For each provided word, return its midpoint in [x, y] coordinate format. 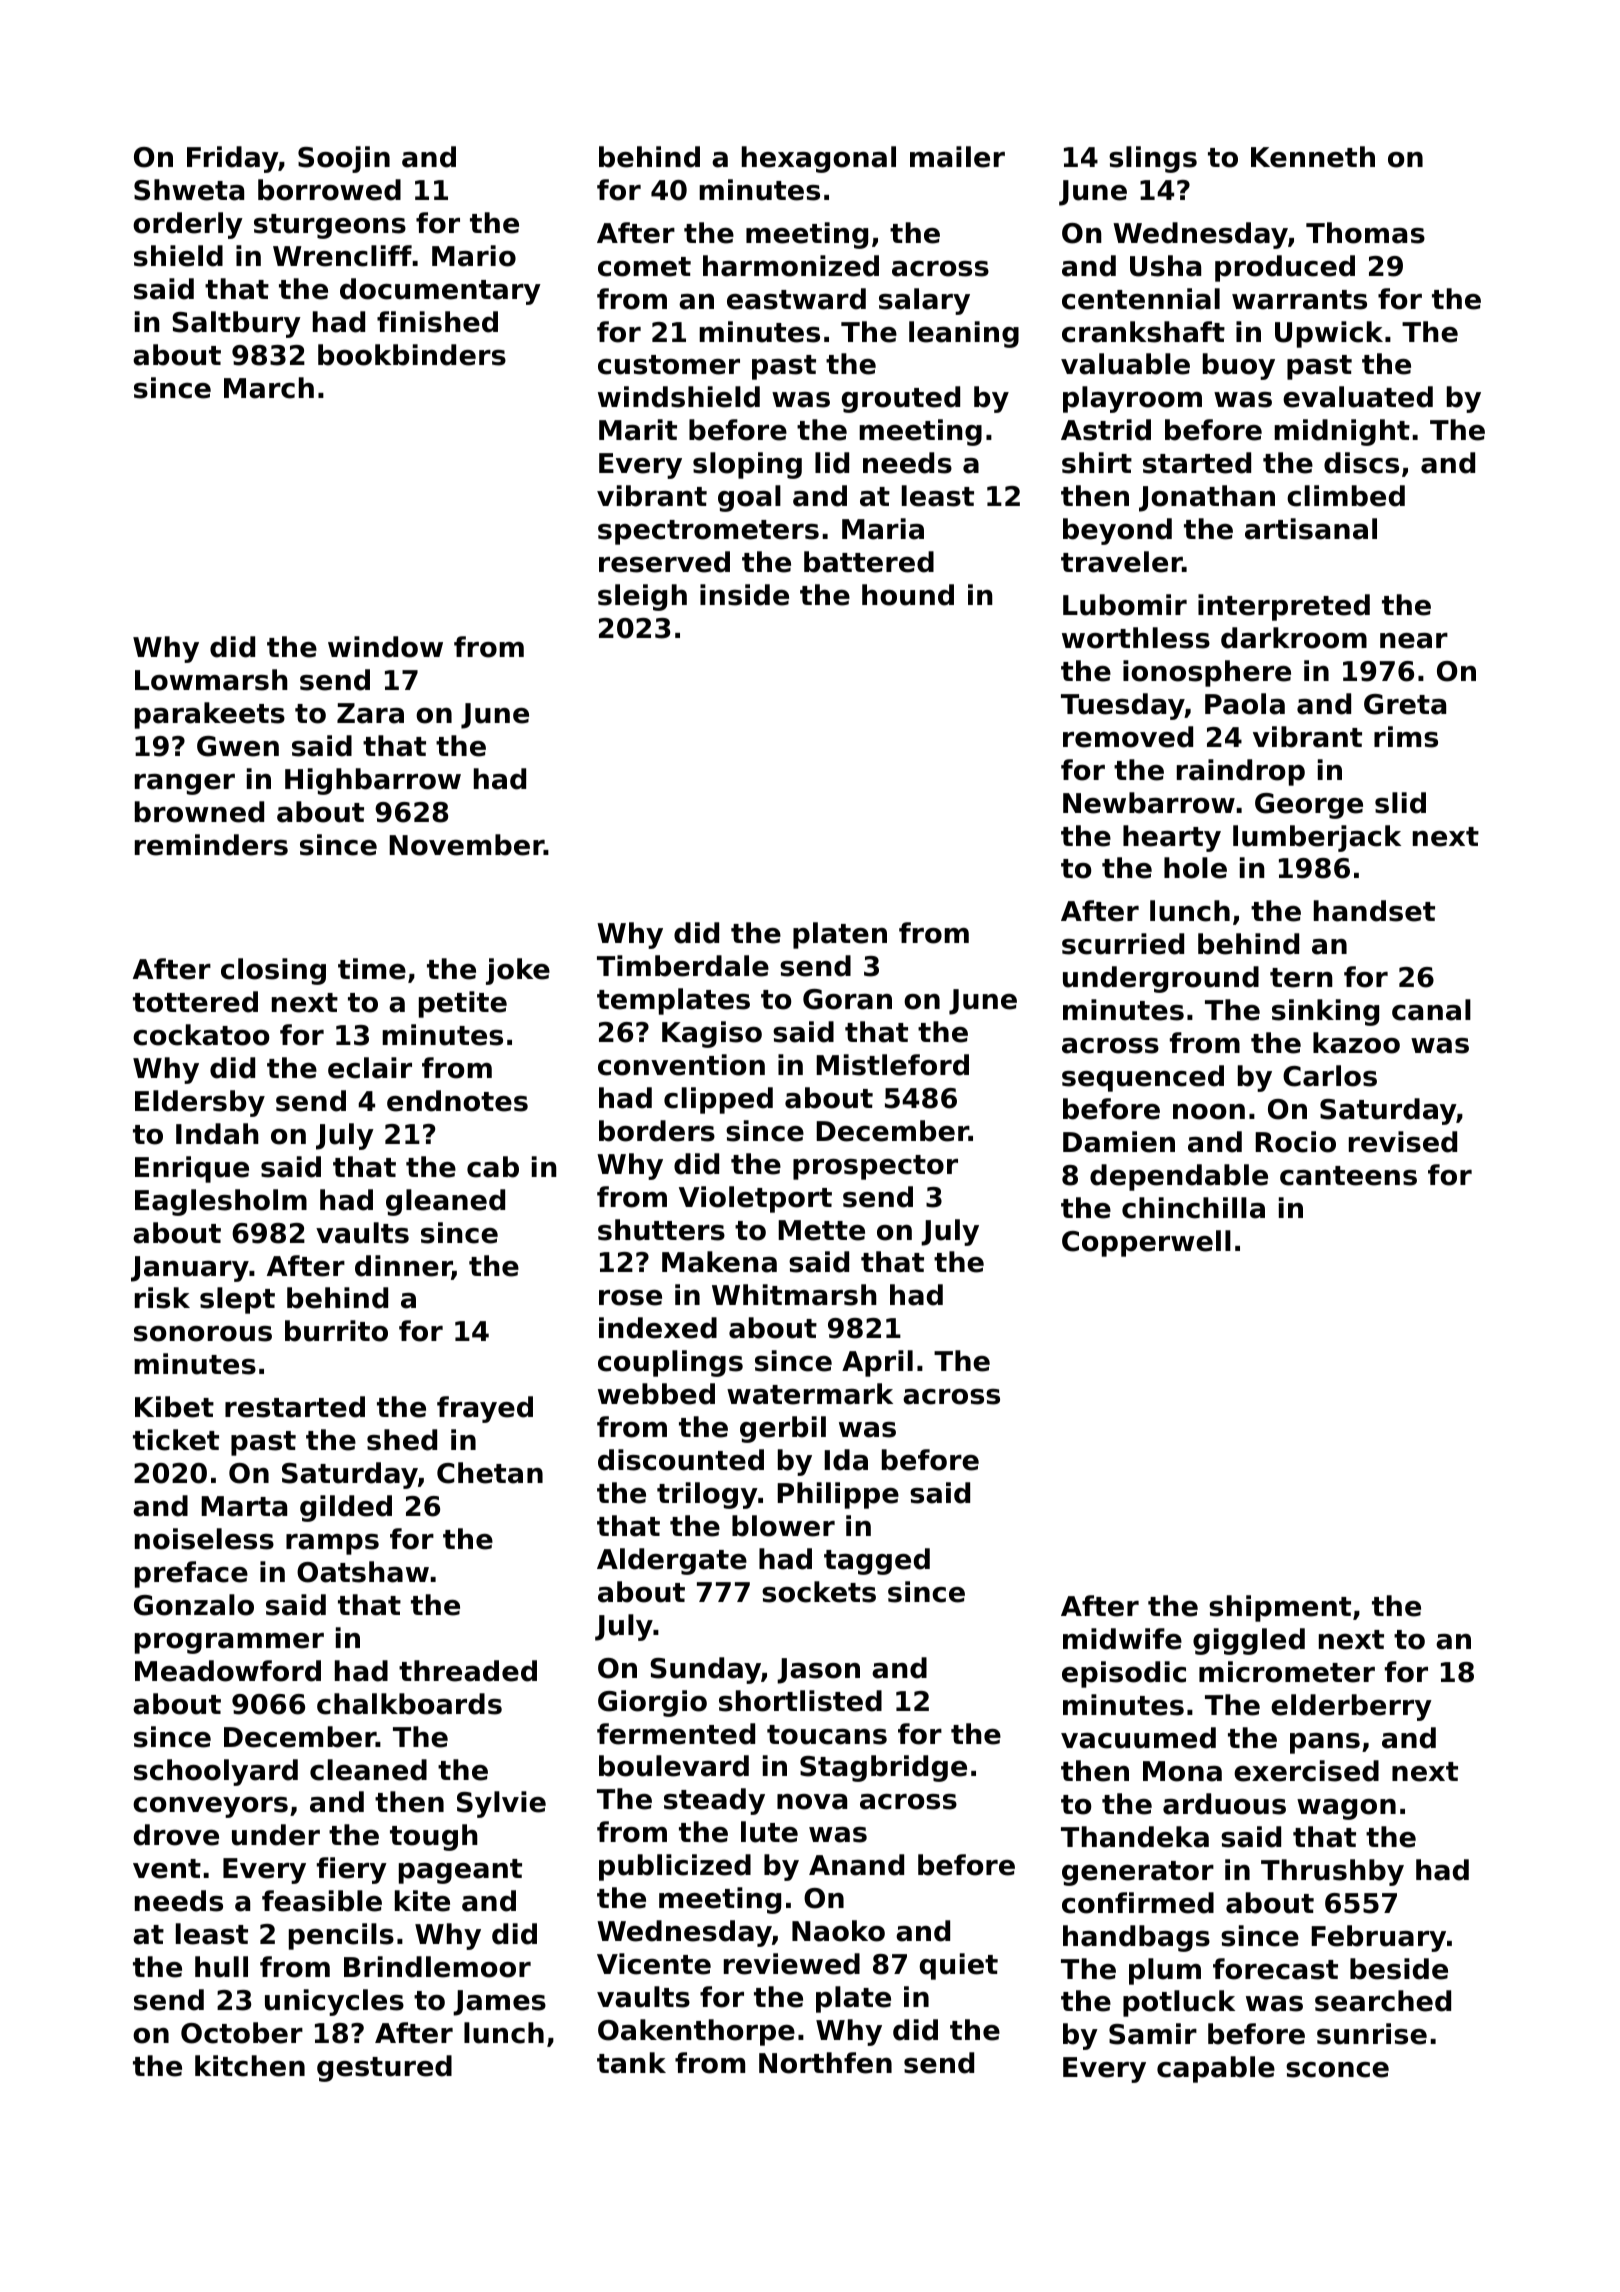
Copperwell [1146, 1243]
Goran [847, 999]
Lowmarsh [211, 680]
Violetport [755, 1199]
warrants [1299, 300]
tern [1301, 978]
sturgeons [330, 226]
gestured [384, 2068]
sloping [747, 465]
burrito [336, 1331]
